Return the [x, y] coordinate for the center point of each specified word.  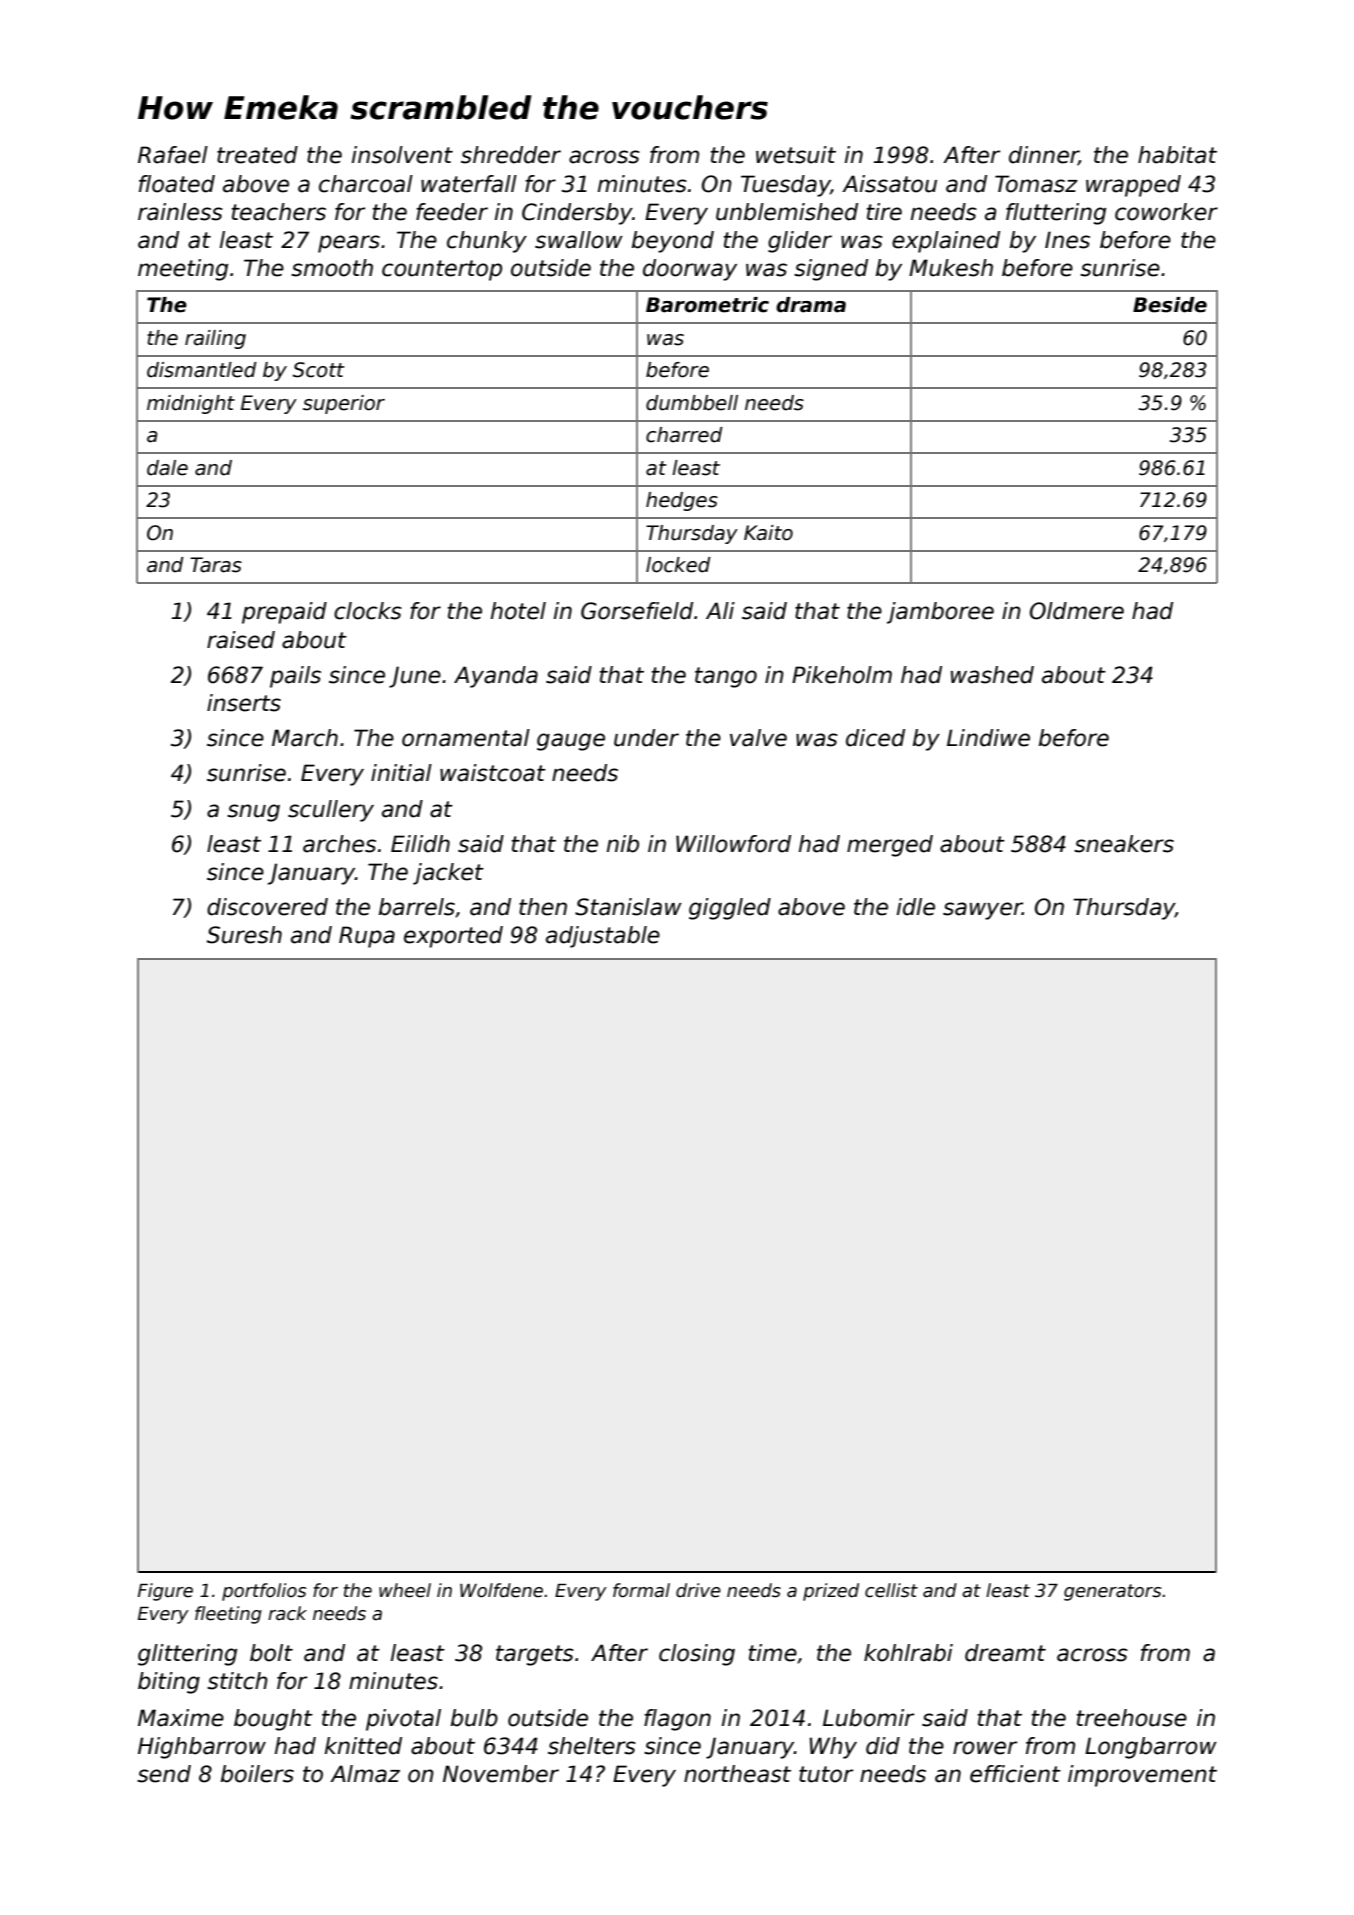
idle [916, 907]
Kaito [768, 533]
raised [241, 640]
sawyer [982, 911]
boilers [257, 1774]
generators [1112, 1592]
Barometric [707, 305]
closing [697, 1655]
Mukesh [951, 268]
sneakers [1124, 844]
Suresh [244, 935]
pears [349, 244]
